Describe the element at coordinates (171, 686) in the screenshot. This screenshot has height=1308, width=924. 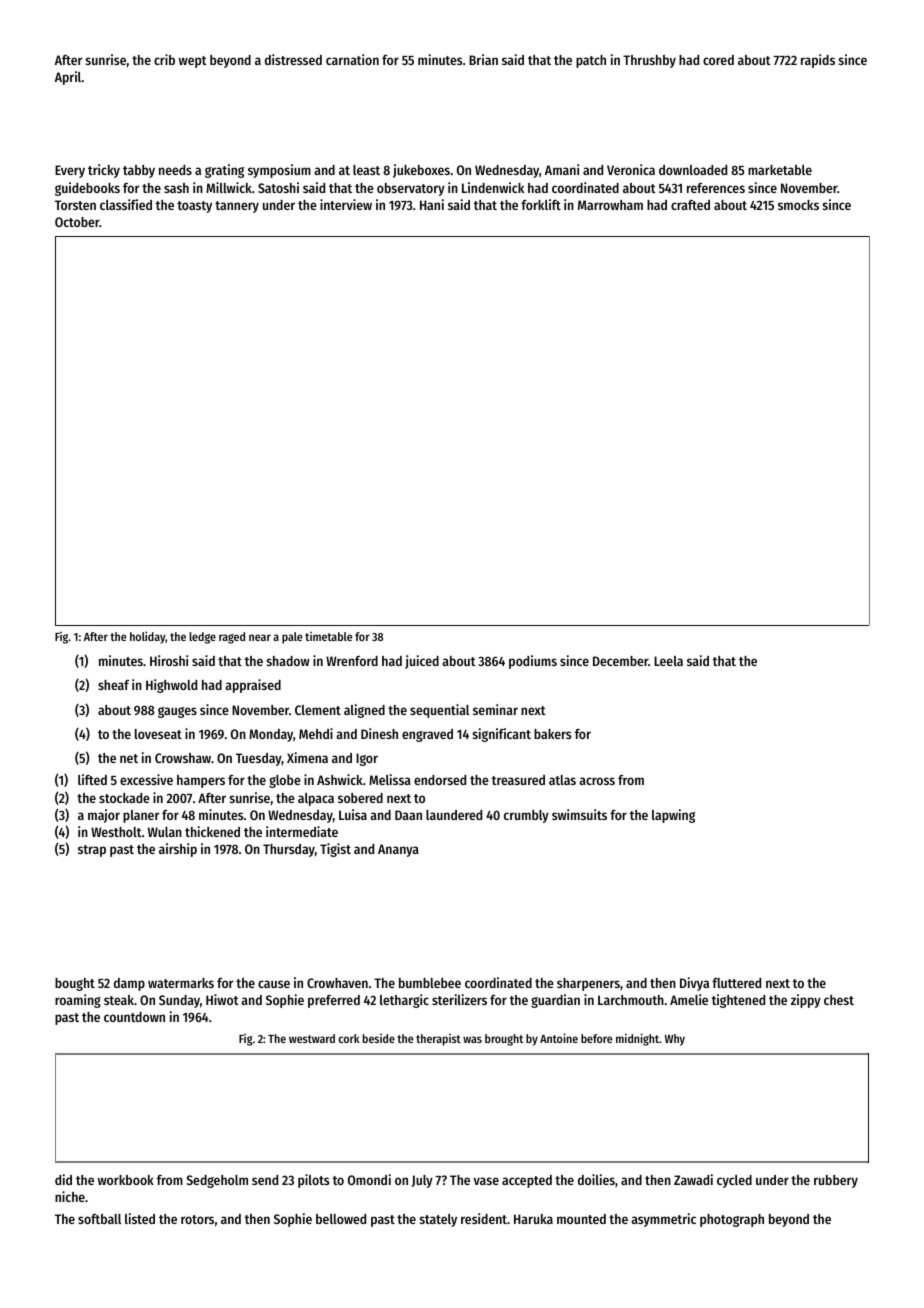
I see `Highwold` at that location.
